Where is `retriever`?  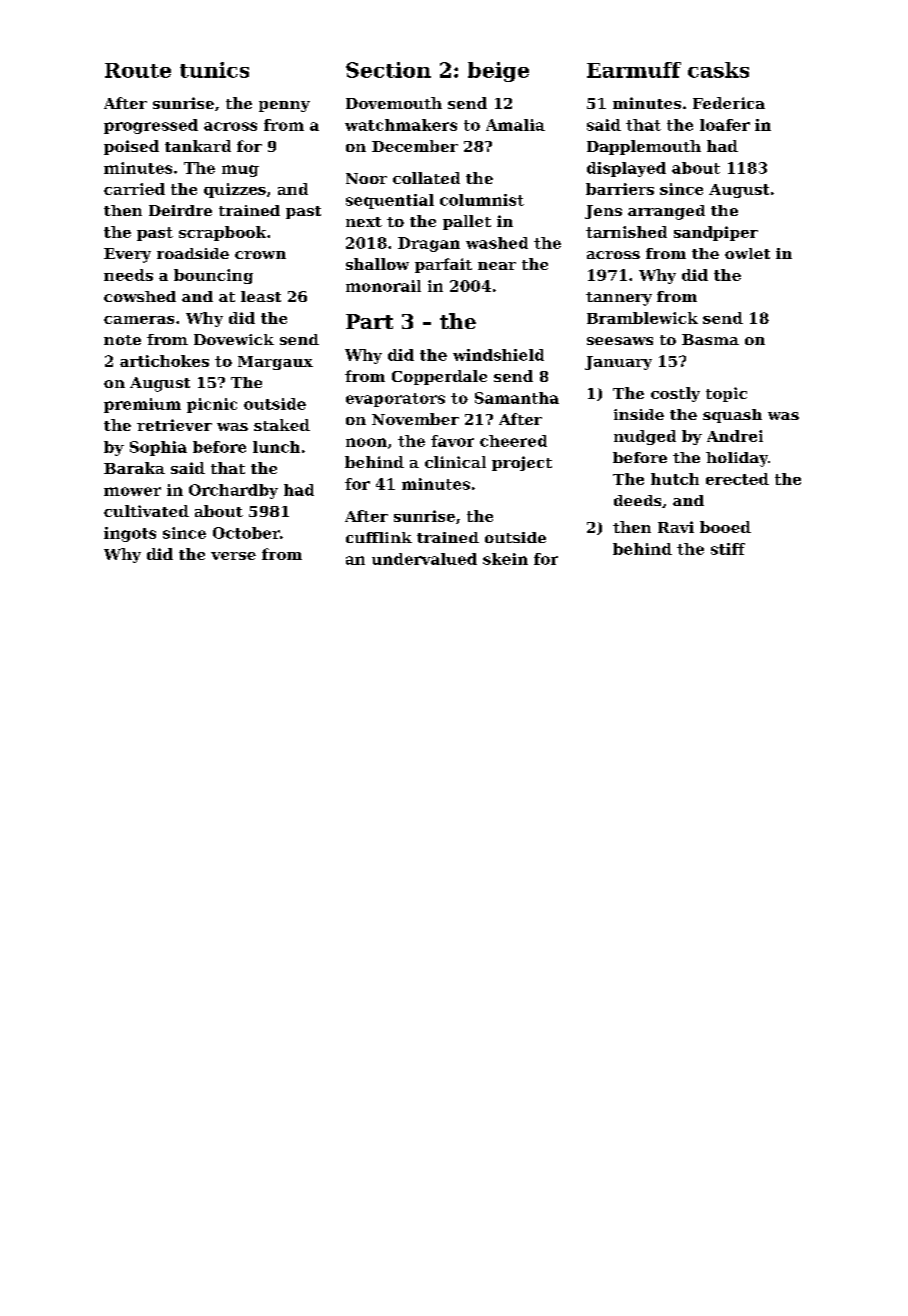 retriever is located at coordinates (174, 425).
